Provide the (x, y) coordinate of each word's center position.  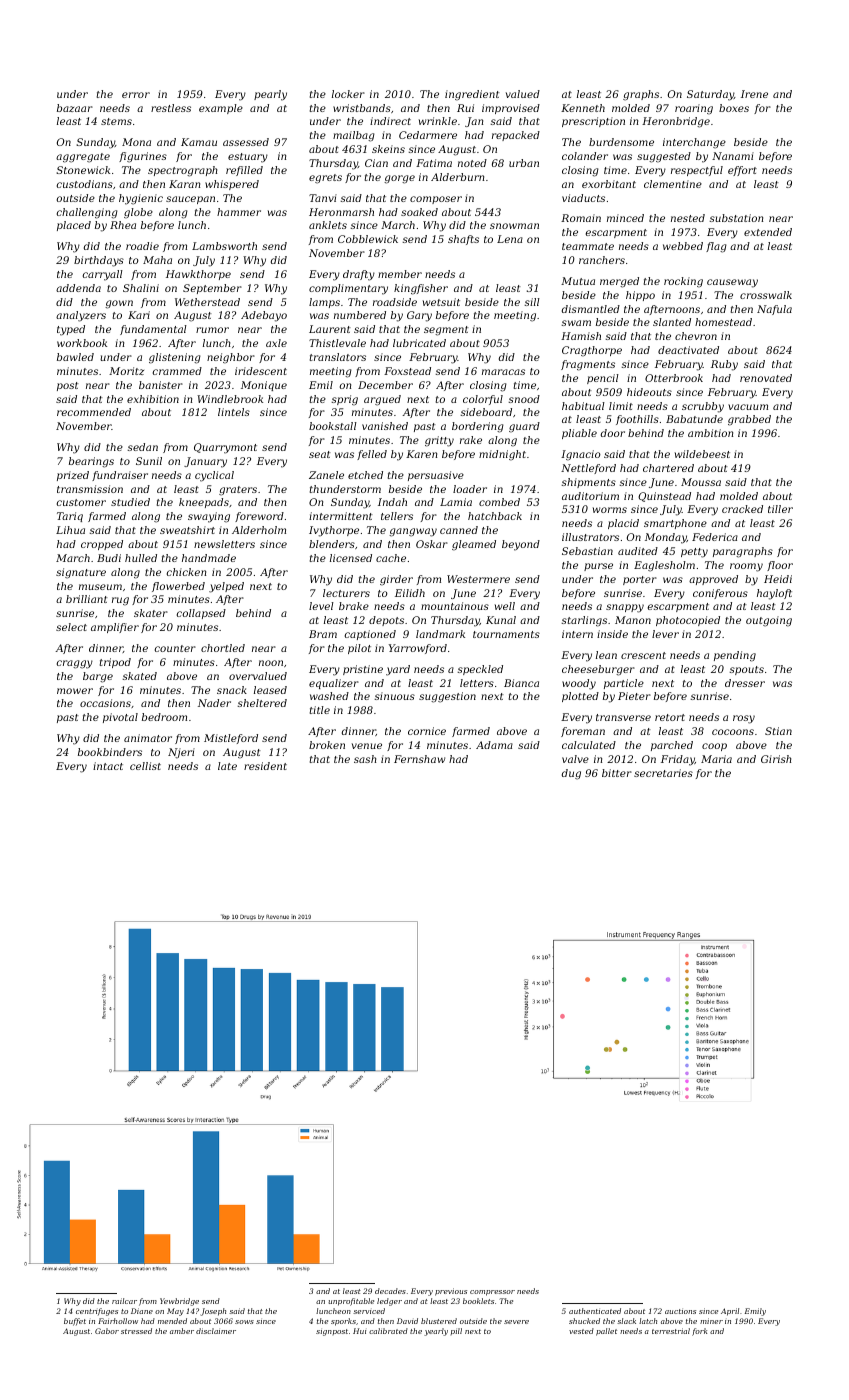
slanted (672, 322)
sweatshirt (187, 530)
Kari (139, 315)
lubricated (419, 343)
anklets (328, 225)
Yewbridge (179, 1302)
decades (390, 1291)
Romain (581, 218)
